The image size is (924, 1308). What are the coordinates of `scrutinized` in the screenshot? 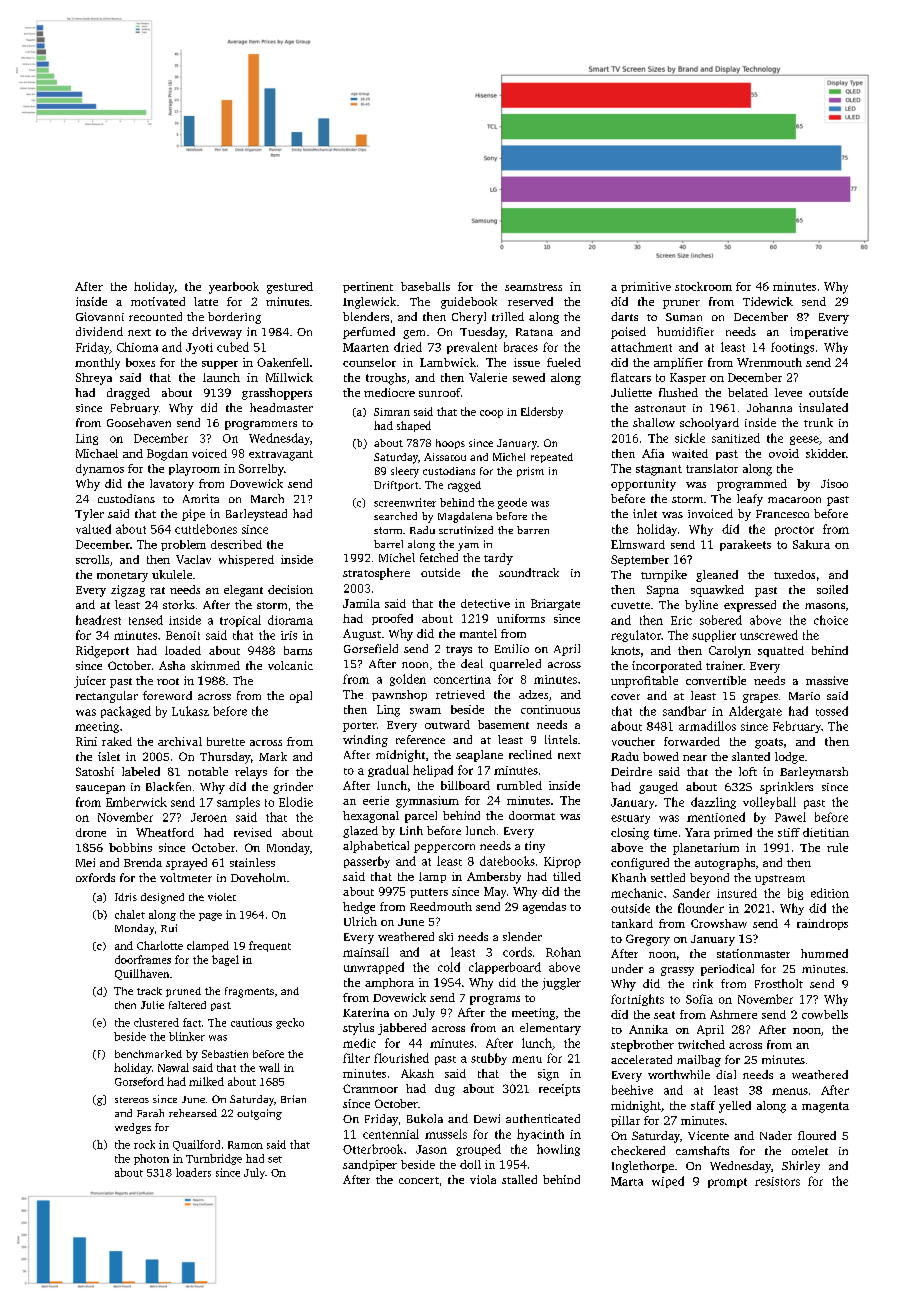 It's located at (466, 530).
